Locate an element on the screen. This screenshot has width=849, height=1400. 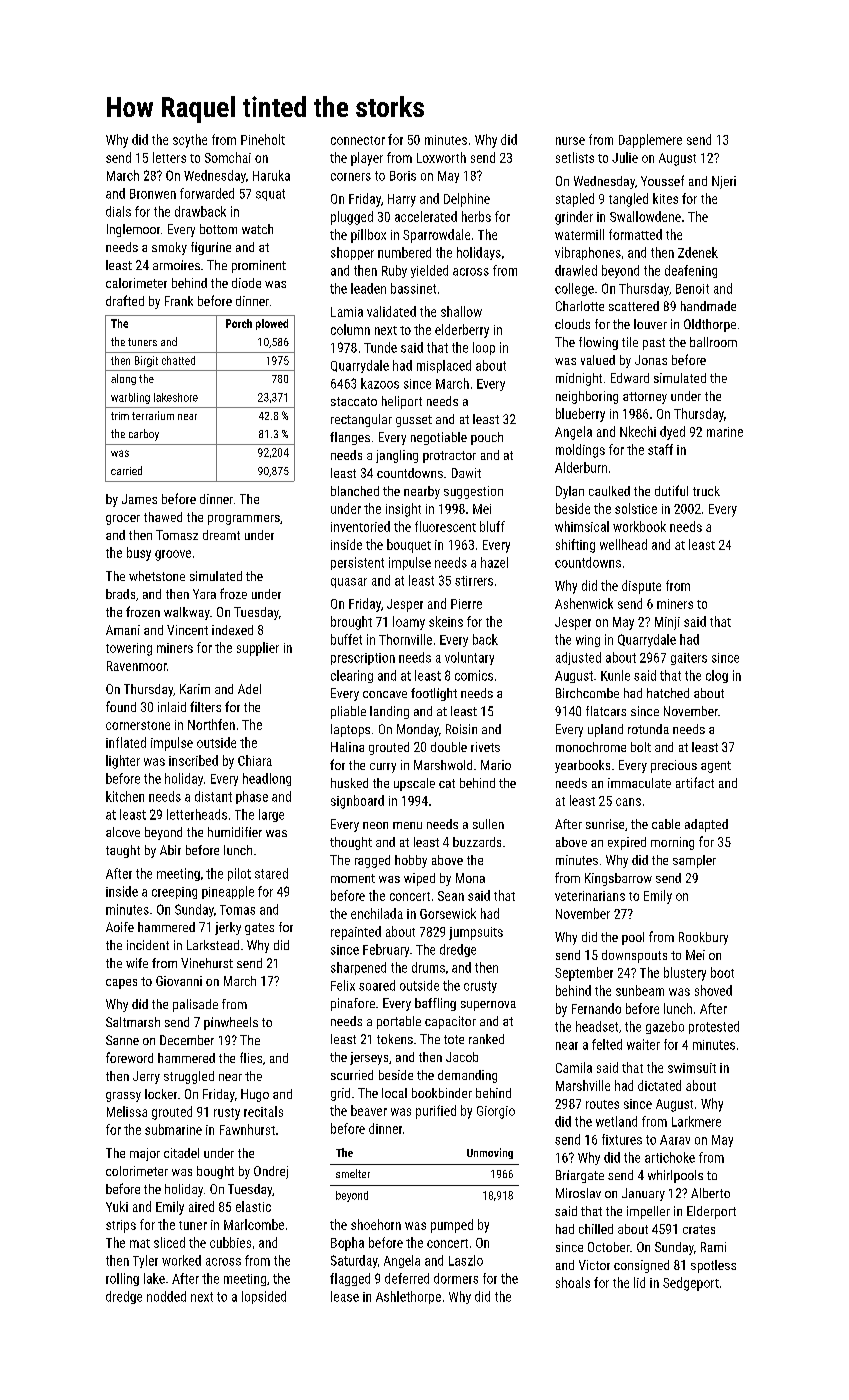
insight is located at coordinates (403, 510).
